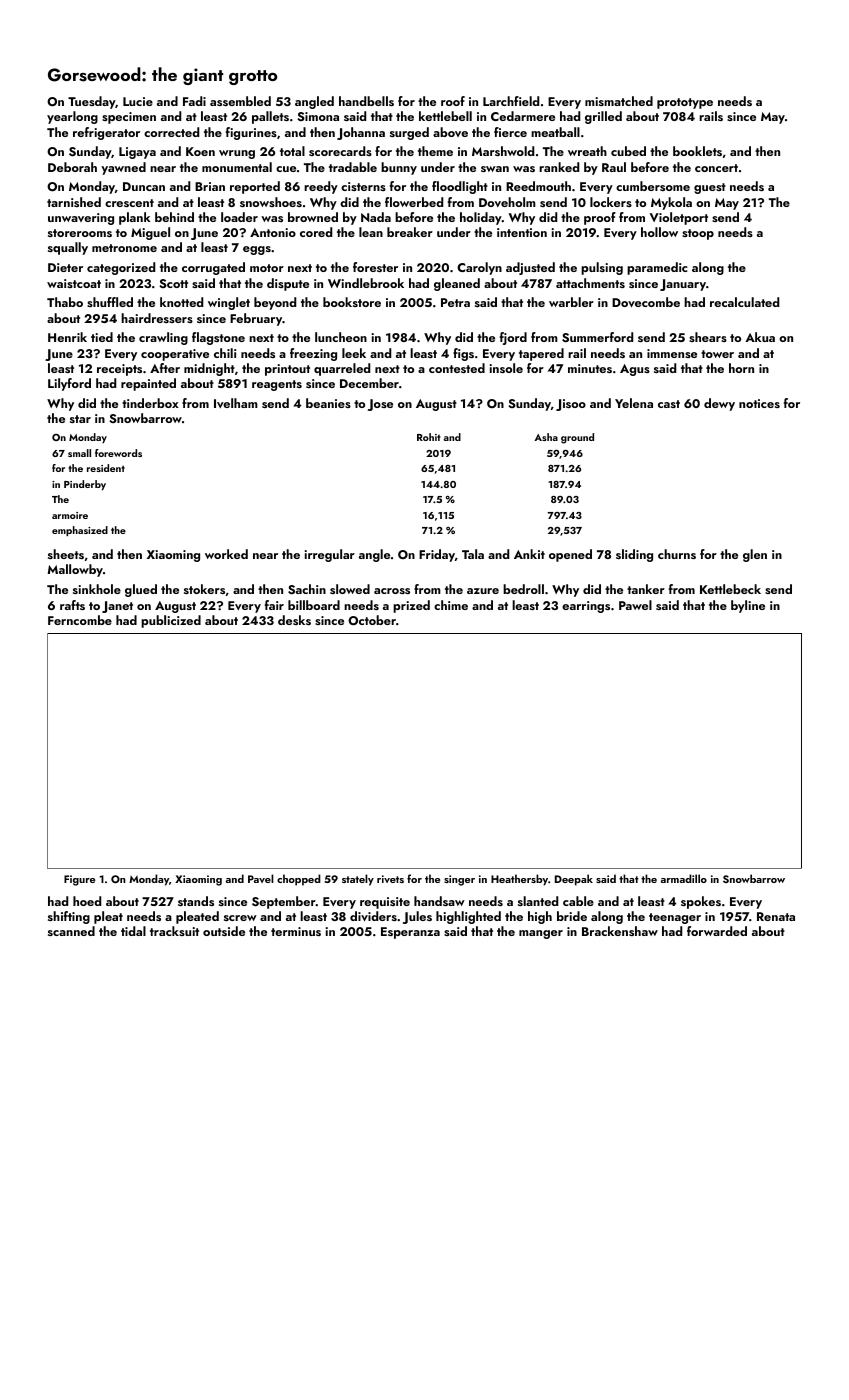  I want to click on October, so click(372, 620).
